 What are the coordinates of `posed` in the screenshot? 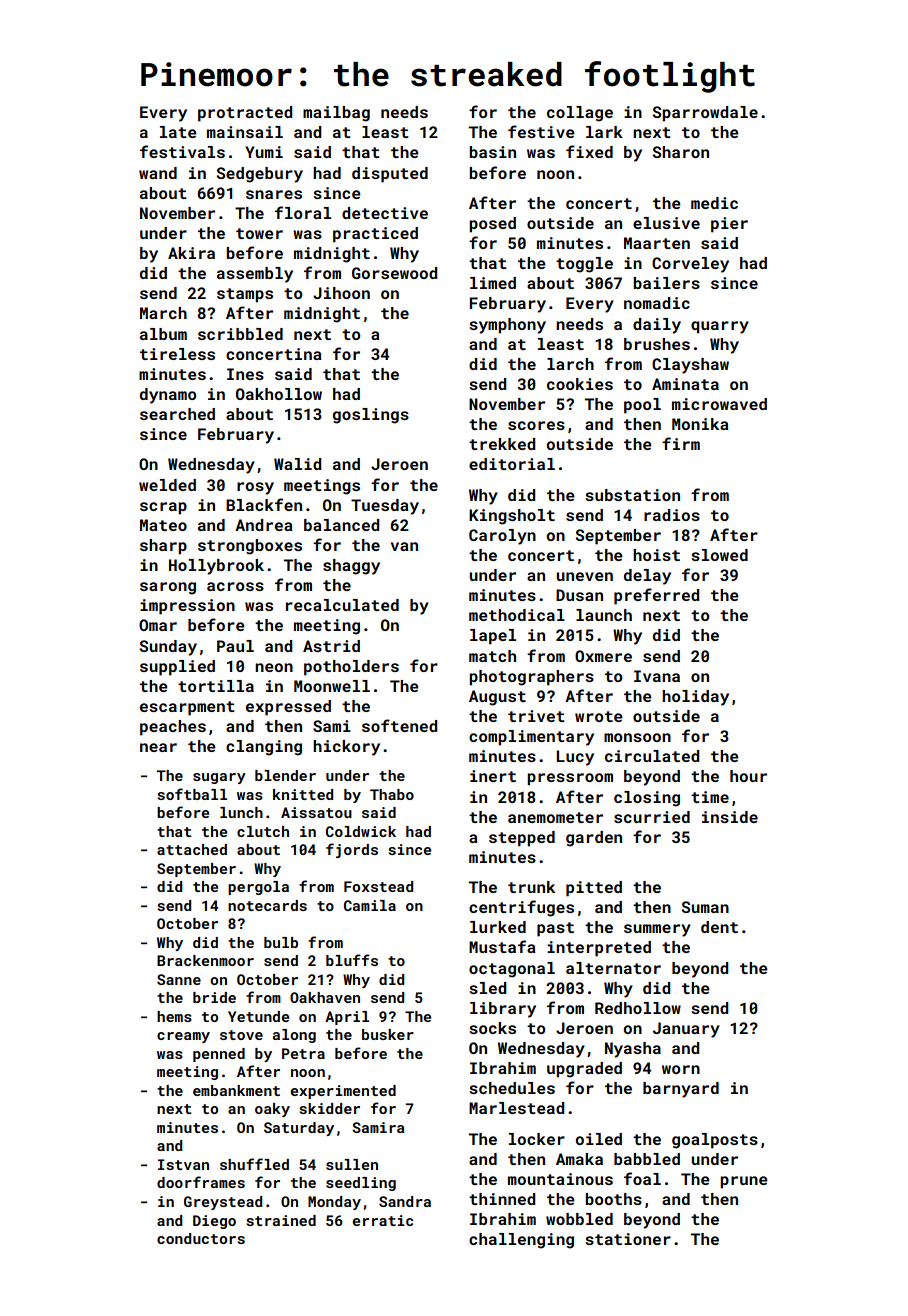 It's located at (492, 225).
